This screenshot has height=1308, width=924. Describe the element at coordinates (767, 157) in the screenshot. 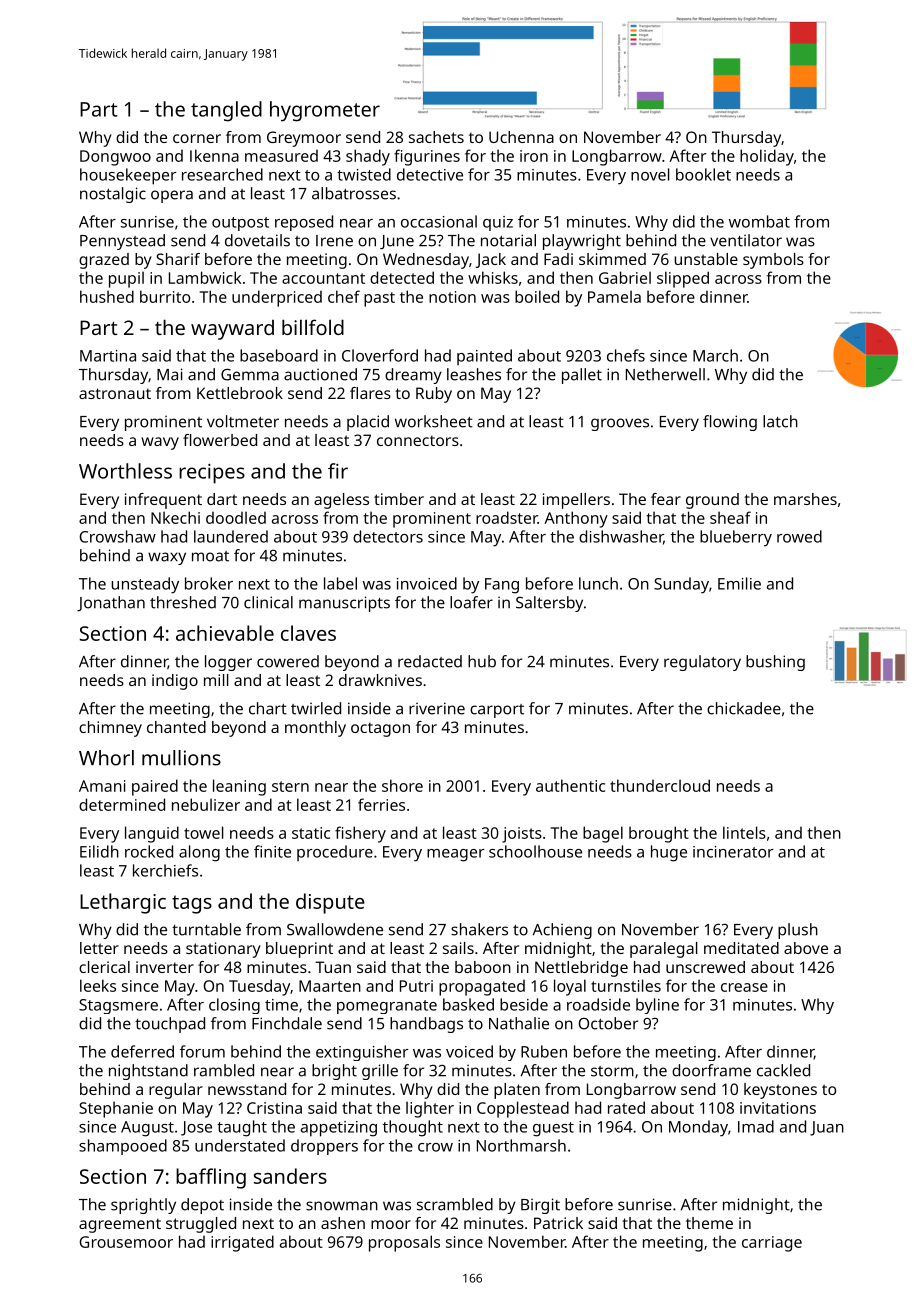

I see `holiday` at that location.
